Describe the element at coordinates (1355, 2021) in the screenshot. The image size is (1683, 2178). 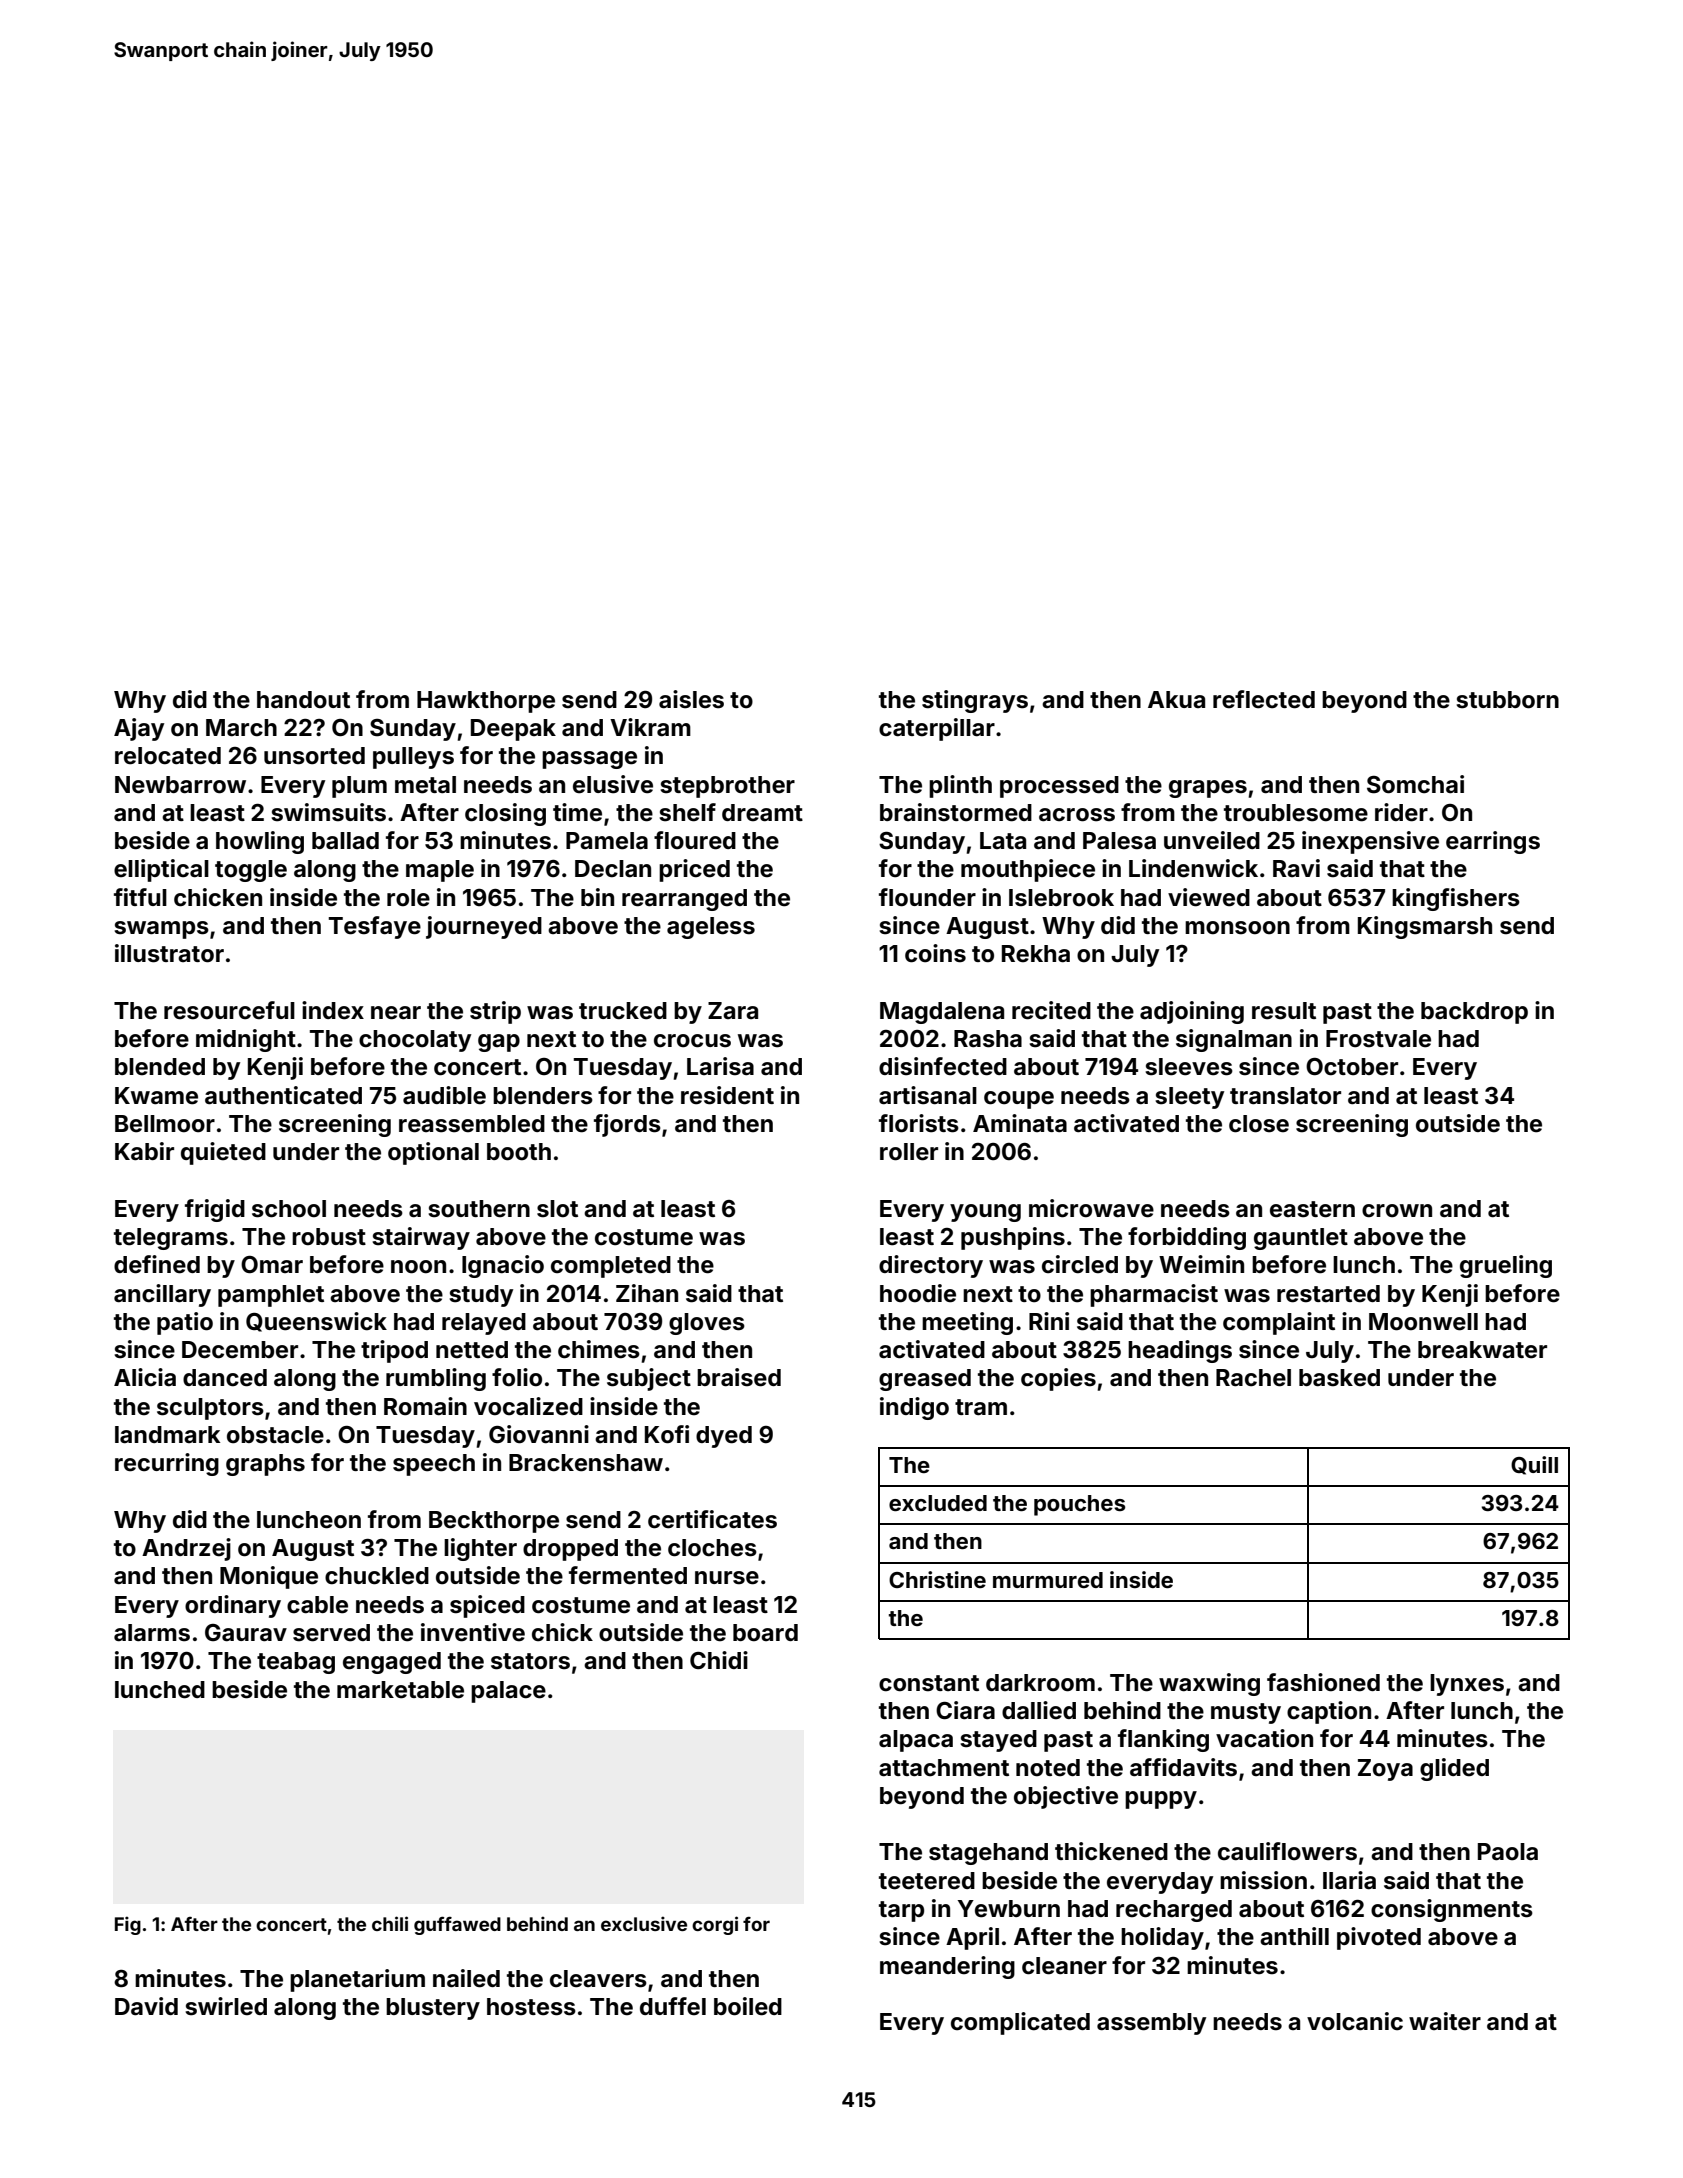
I see `volcanic` at that location.
